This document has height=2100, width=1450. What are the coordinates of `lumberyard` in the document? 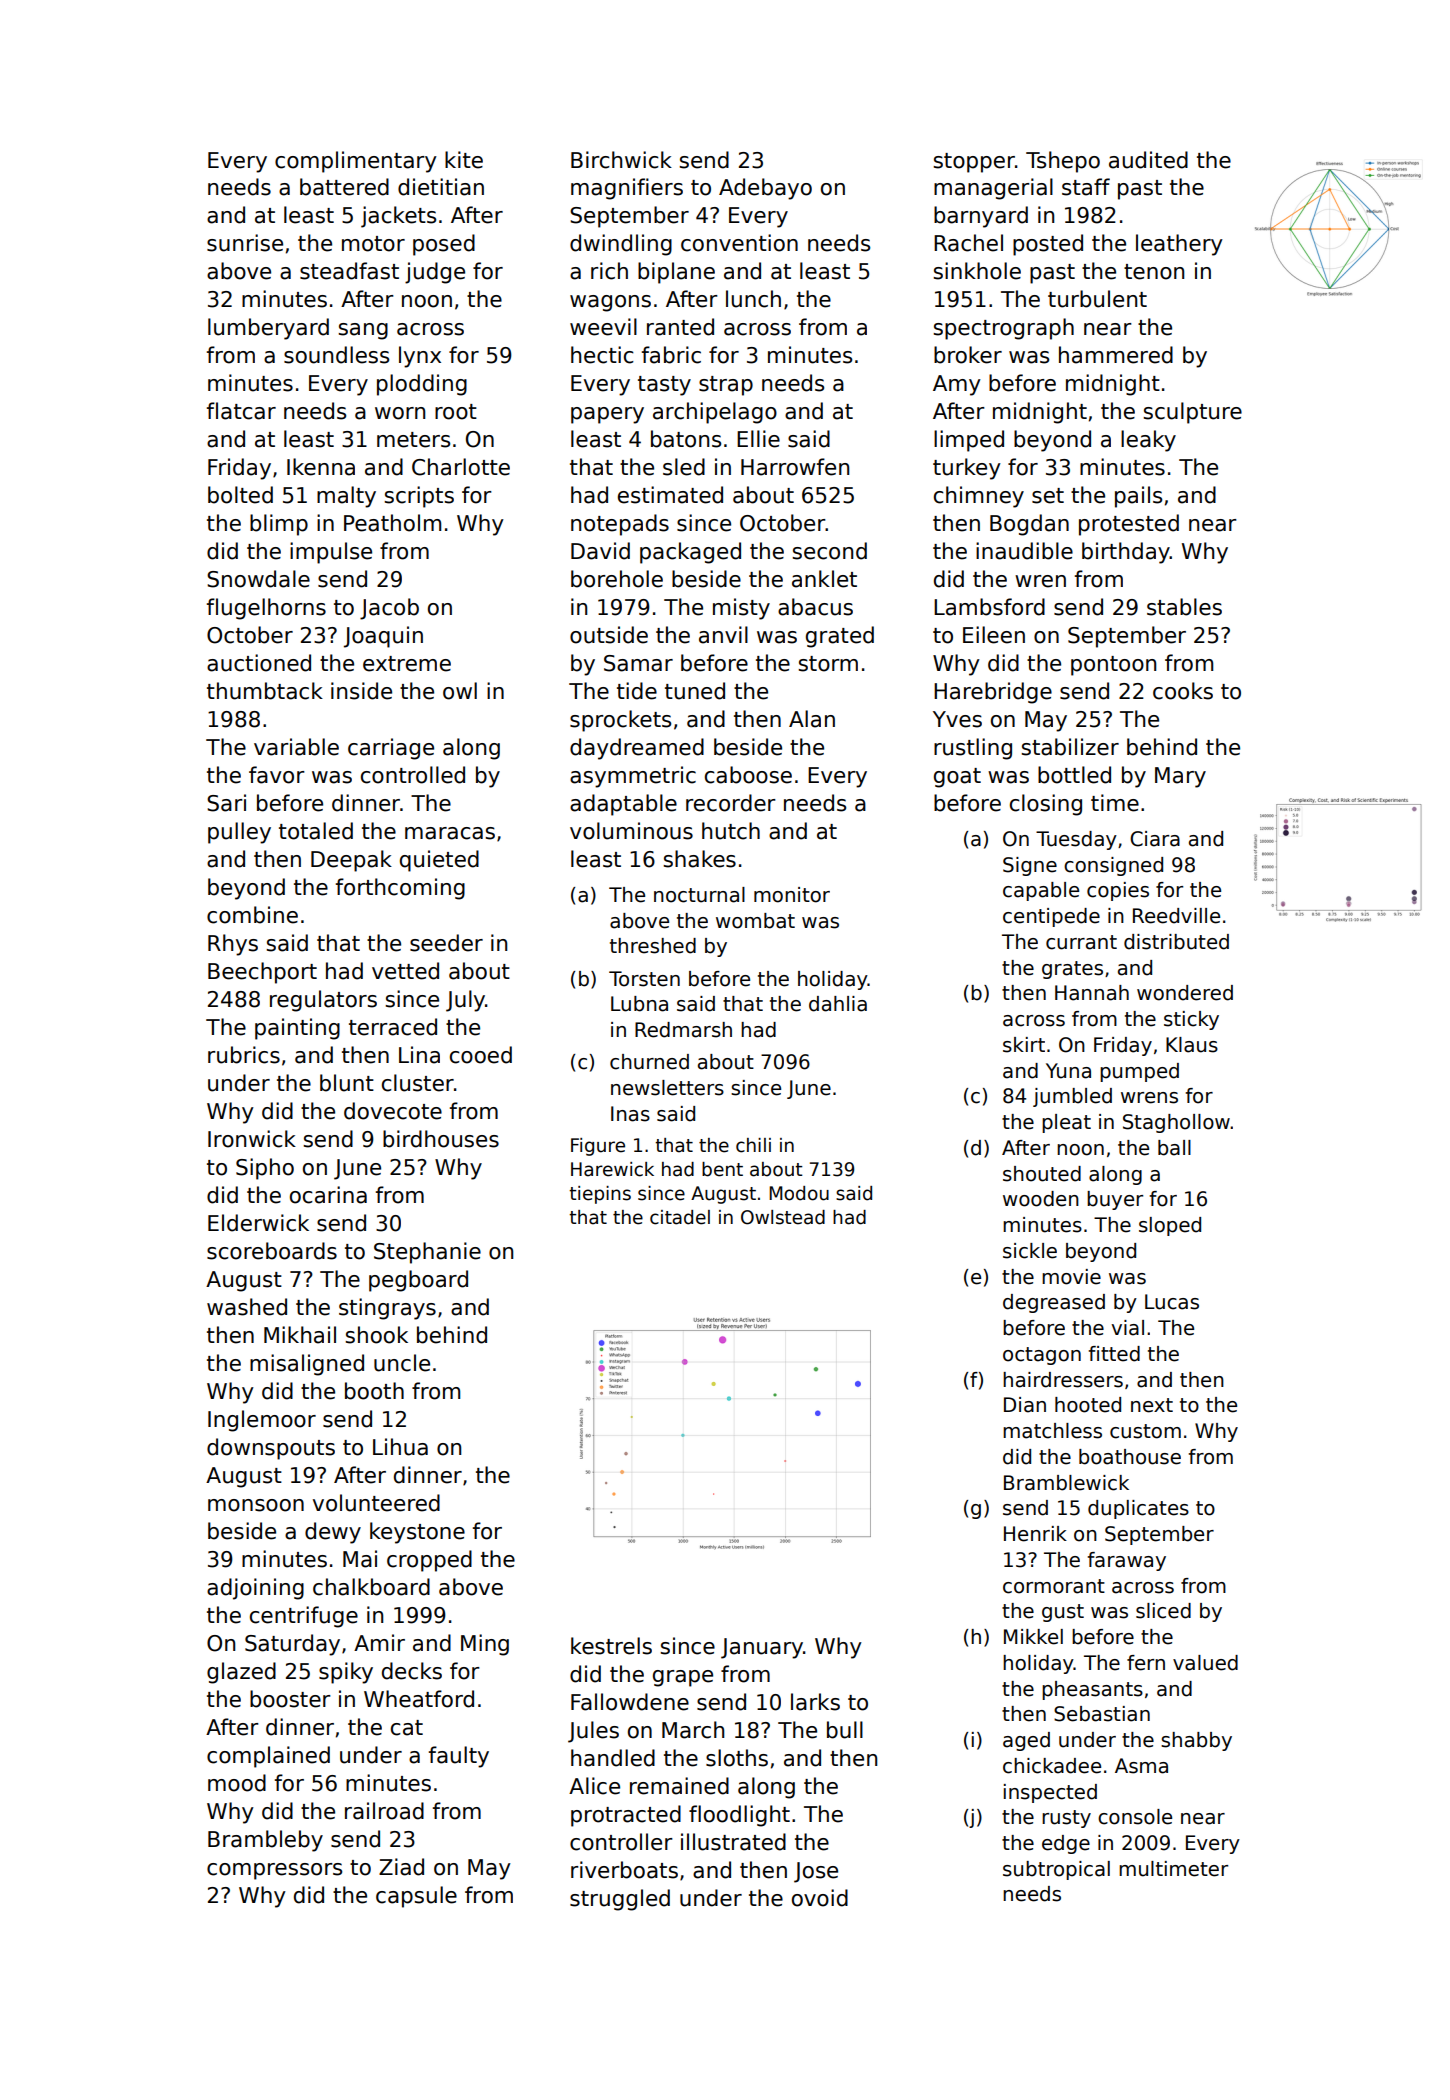 It's located at (268, 329).
